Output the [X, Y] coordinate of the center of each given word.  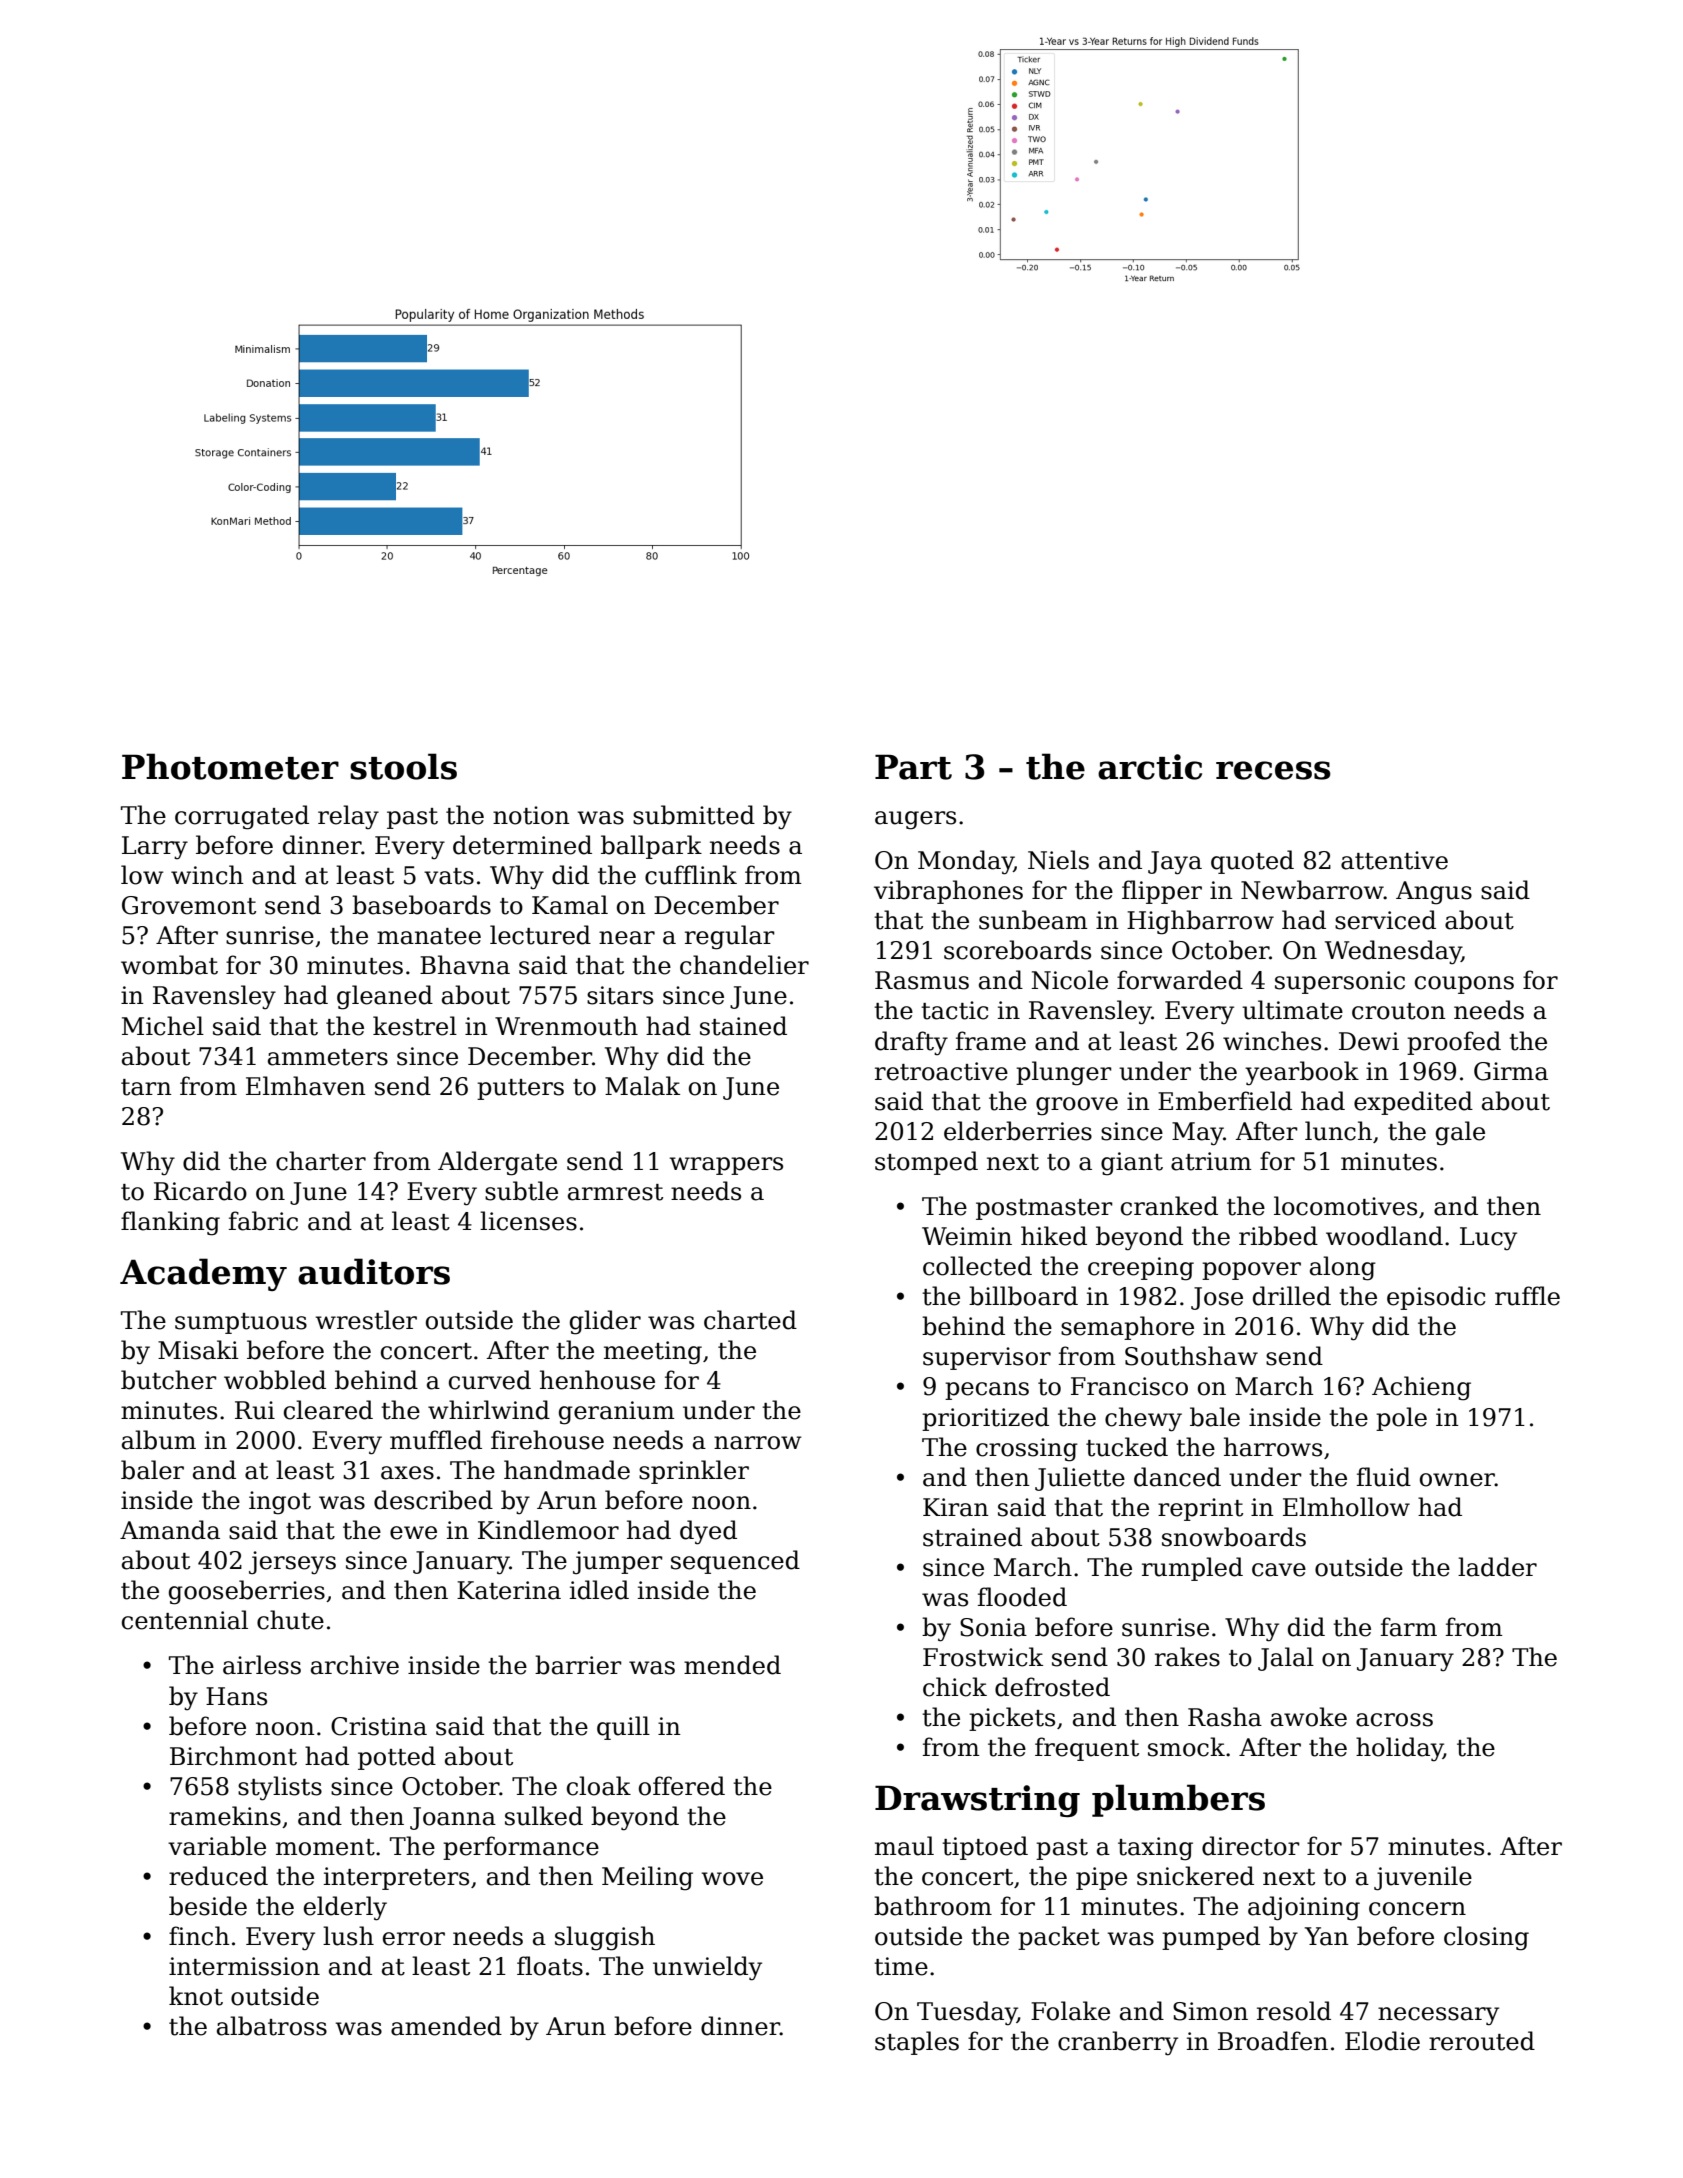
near [627, 938]
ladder [1497, 1567]
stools [403, 766]
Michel [163, 1026]
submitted [694, 815]
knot [196, 1996]
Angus [1434, 893]
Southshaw [1191, 1356]
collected [977, 1266]
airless [262, 1665]
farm [1409, 1627]
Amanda [170, 1530]
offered [682, 1786]
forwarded [1180, 980]
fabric [263, 1221]
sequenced [735, 1562]
